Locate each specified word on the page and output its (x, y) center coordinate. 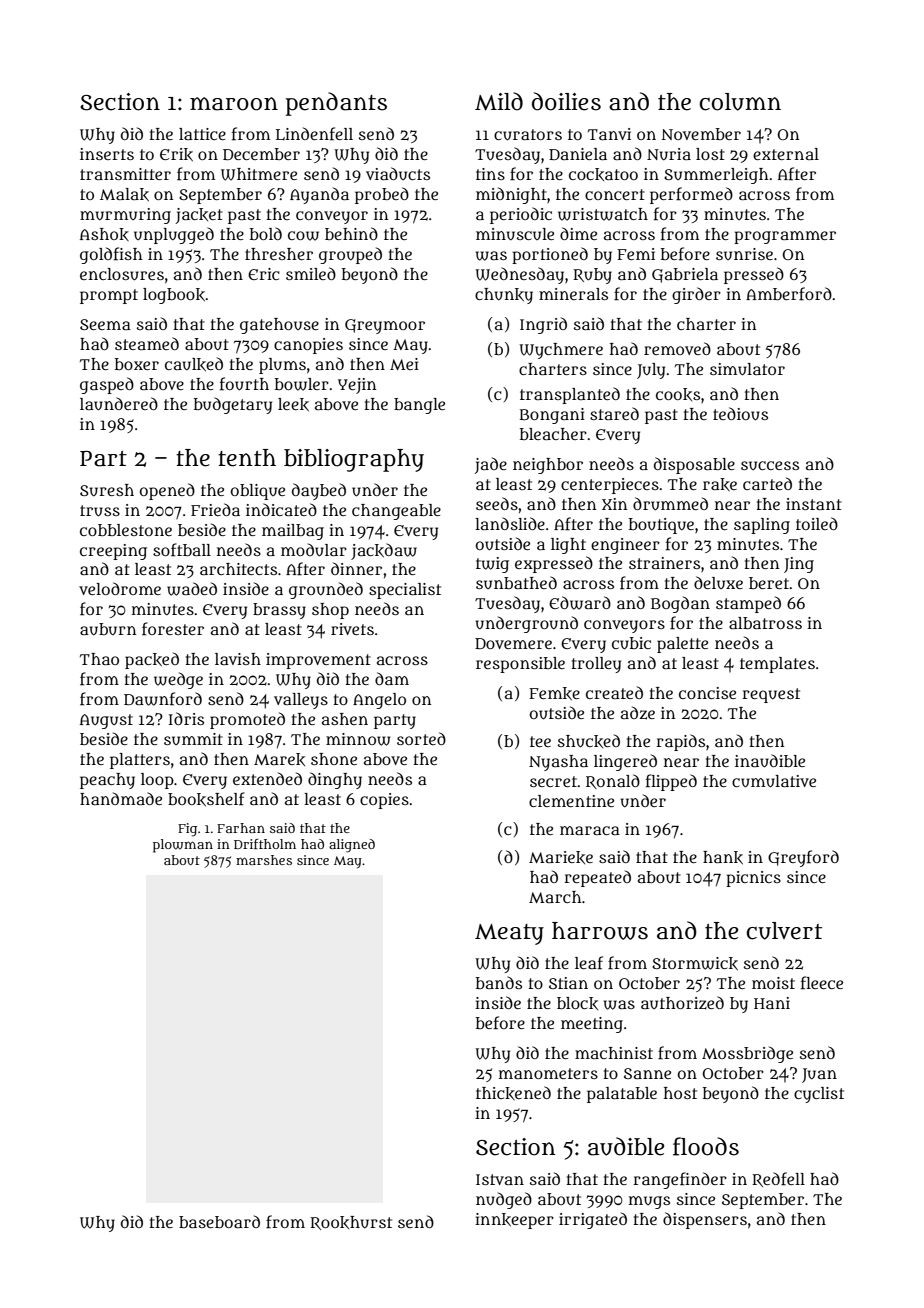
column (740, 102)
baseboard (219, 1221)
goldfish (111, 255)
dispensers (705, 1220)
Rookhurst (351, 1223)
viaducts (398, 173)
